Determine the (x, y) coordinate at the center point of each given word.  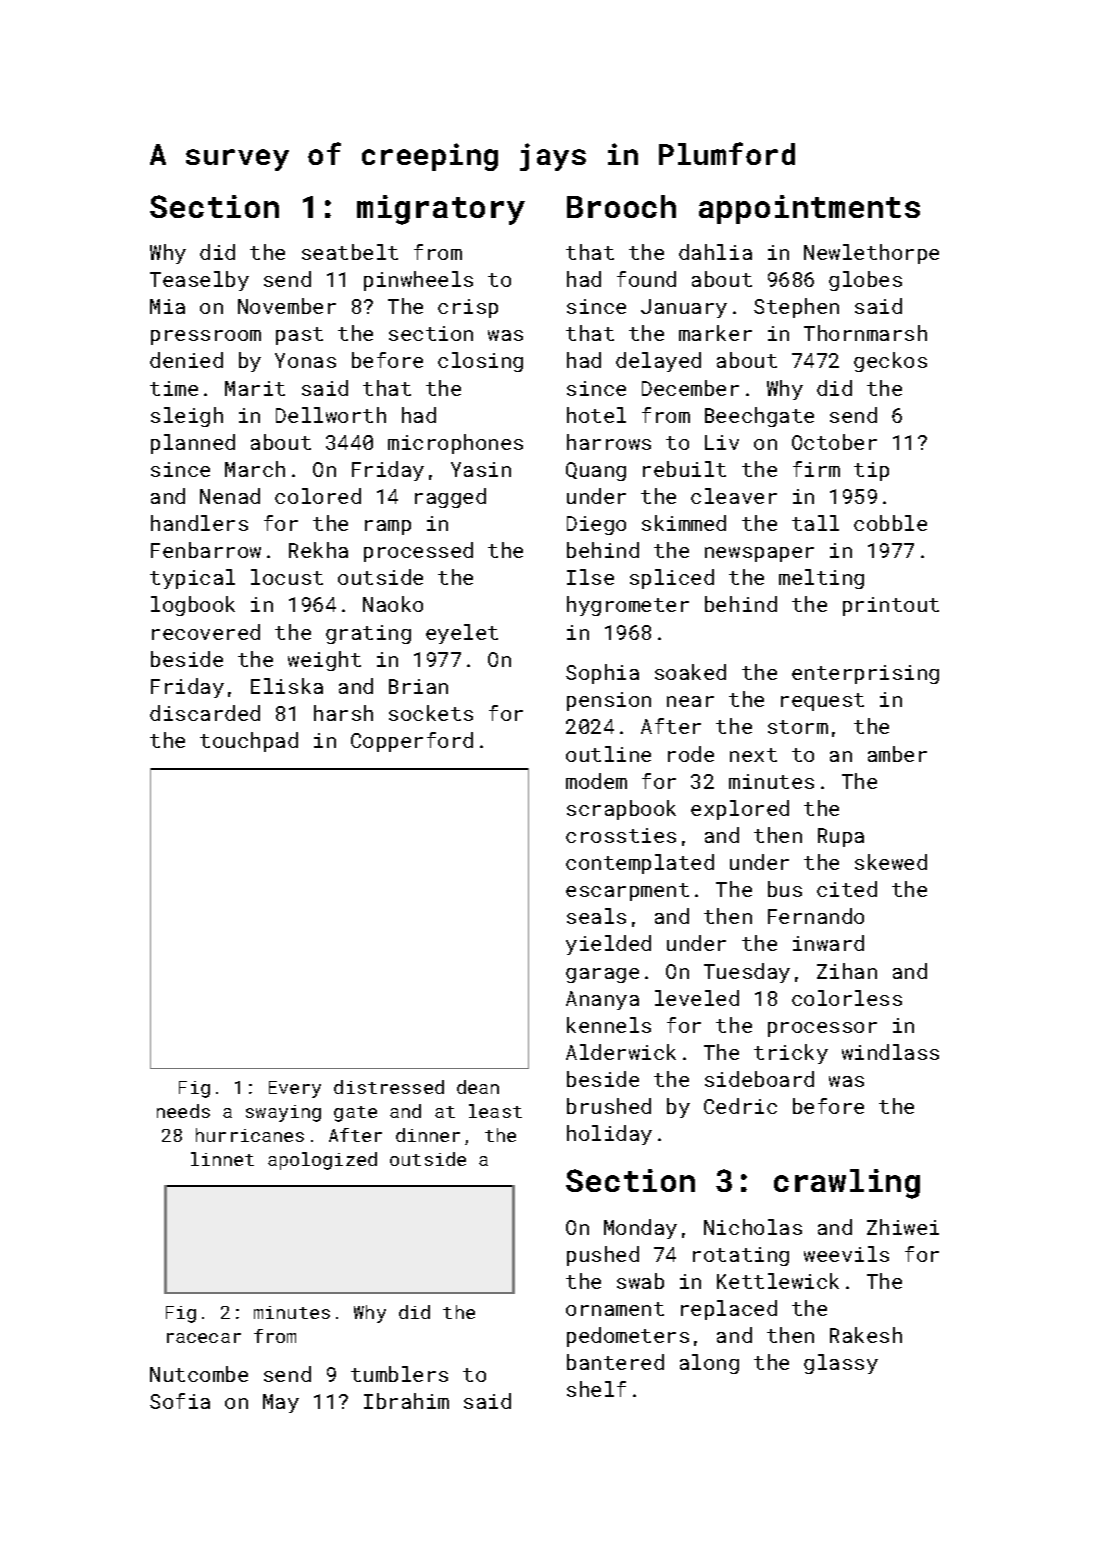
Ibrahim (406, 1401)
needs (183, 1111)
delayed (658, 362)
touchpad (249, 742)
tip (871, 471)
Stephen (796, 308)
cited (847, 889)
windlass (890, 1052)
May (281, 1403)
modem (596, 781)
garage (602, 975)
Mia (167, 306)
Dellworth (331, 415)
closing (480, 362)
